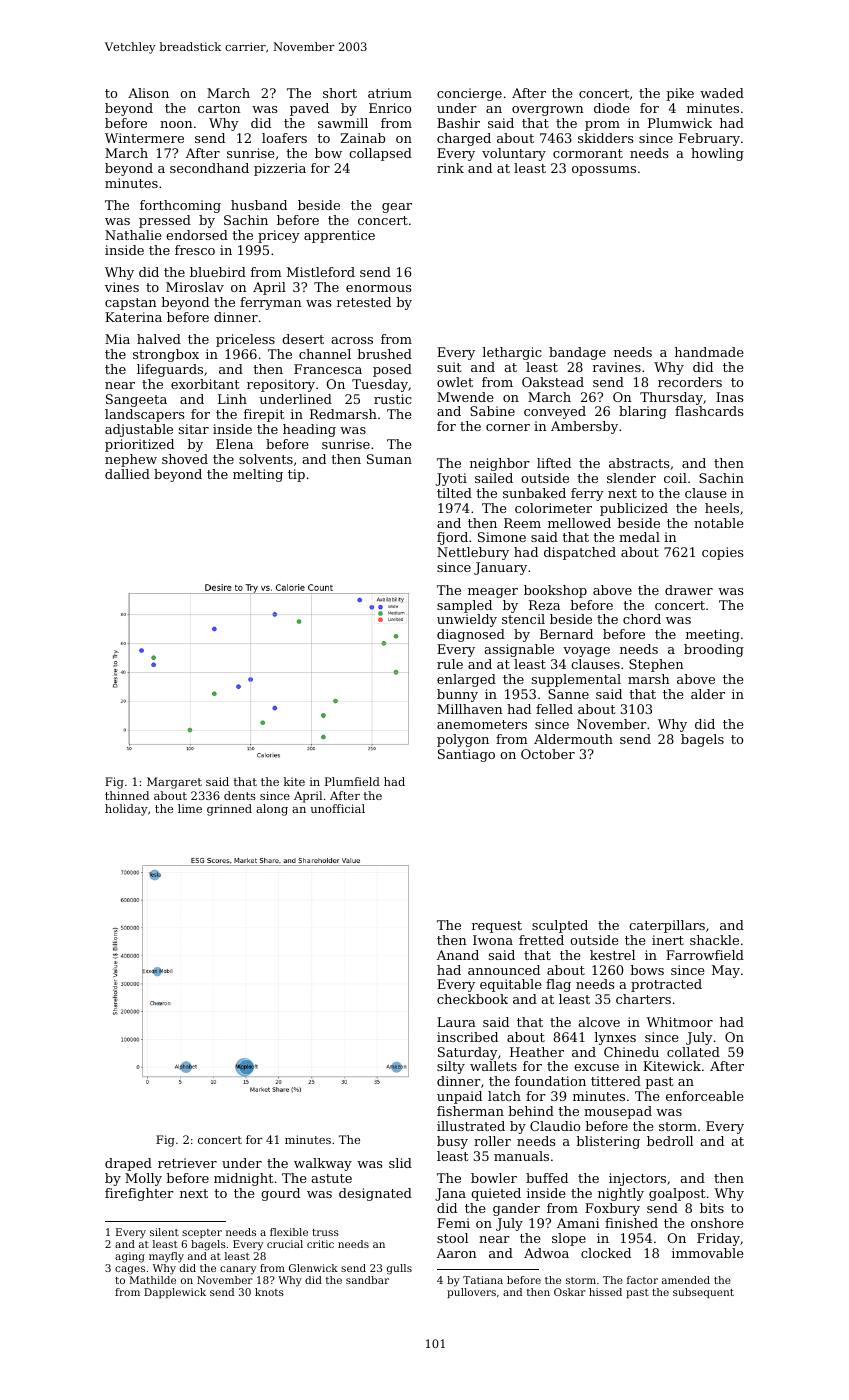  Describe the element at coordinates (680, 94) in the document. I see `pike` at that location.
